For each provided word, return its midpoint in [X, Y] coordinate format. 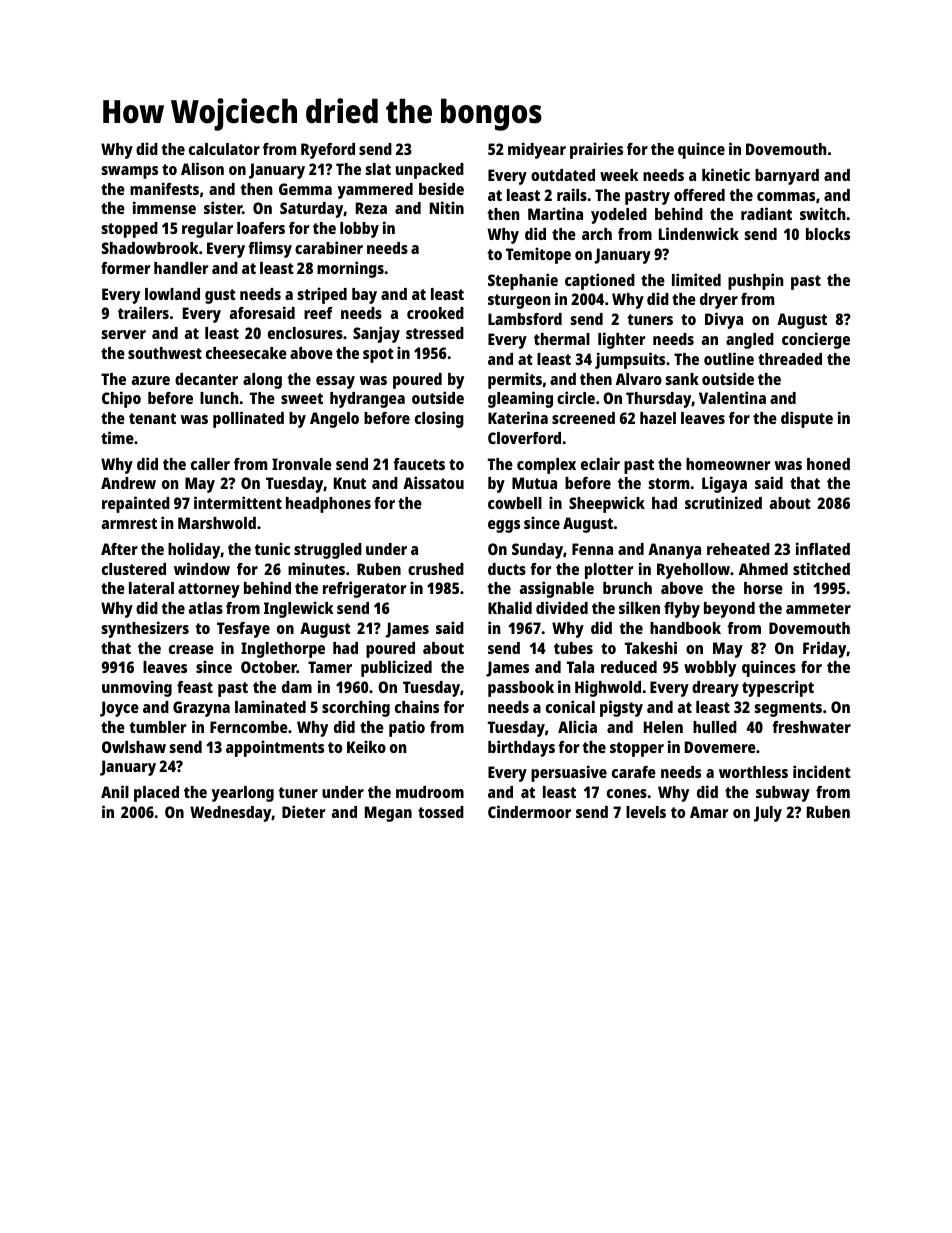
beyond [729, 610]
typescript [778, 688]
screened [583, 418]
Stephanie [523, 281]
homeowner [728, 464]
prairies [596, 150]
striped [322, 295]
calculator [224, 149]
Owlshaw [134, 747]
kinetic [726, 174]
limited [696, 279]
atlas [206, 608]
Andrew [128, 483]
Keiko [366, 746]
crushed [436, 569]
